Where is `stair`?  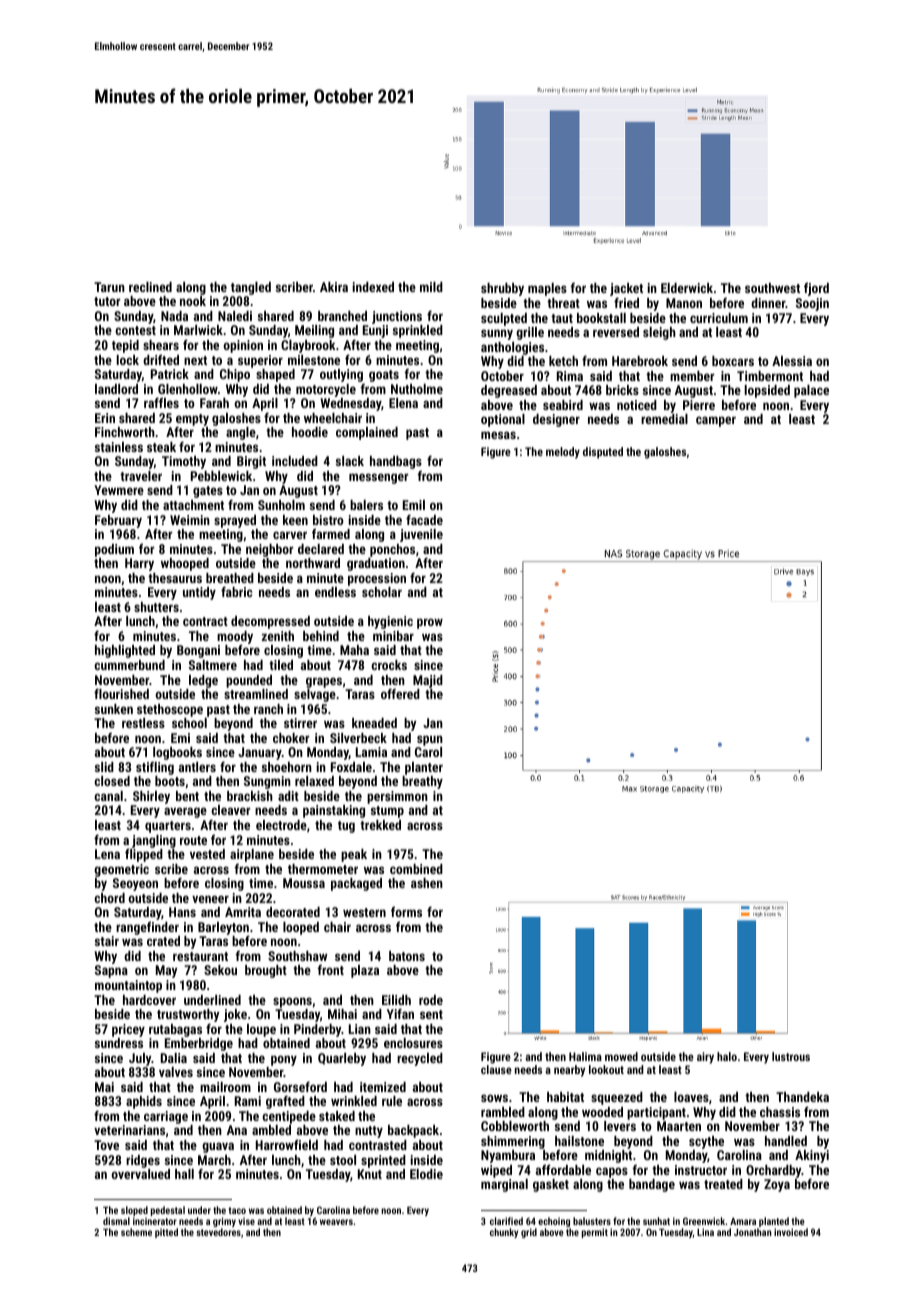
stair is located at coordinates (107, 941).
